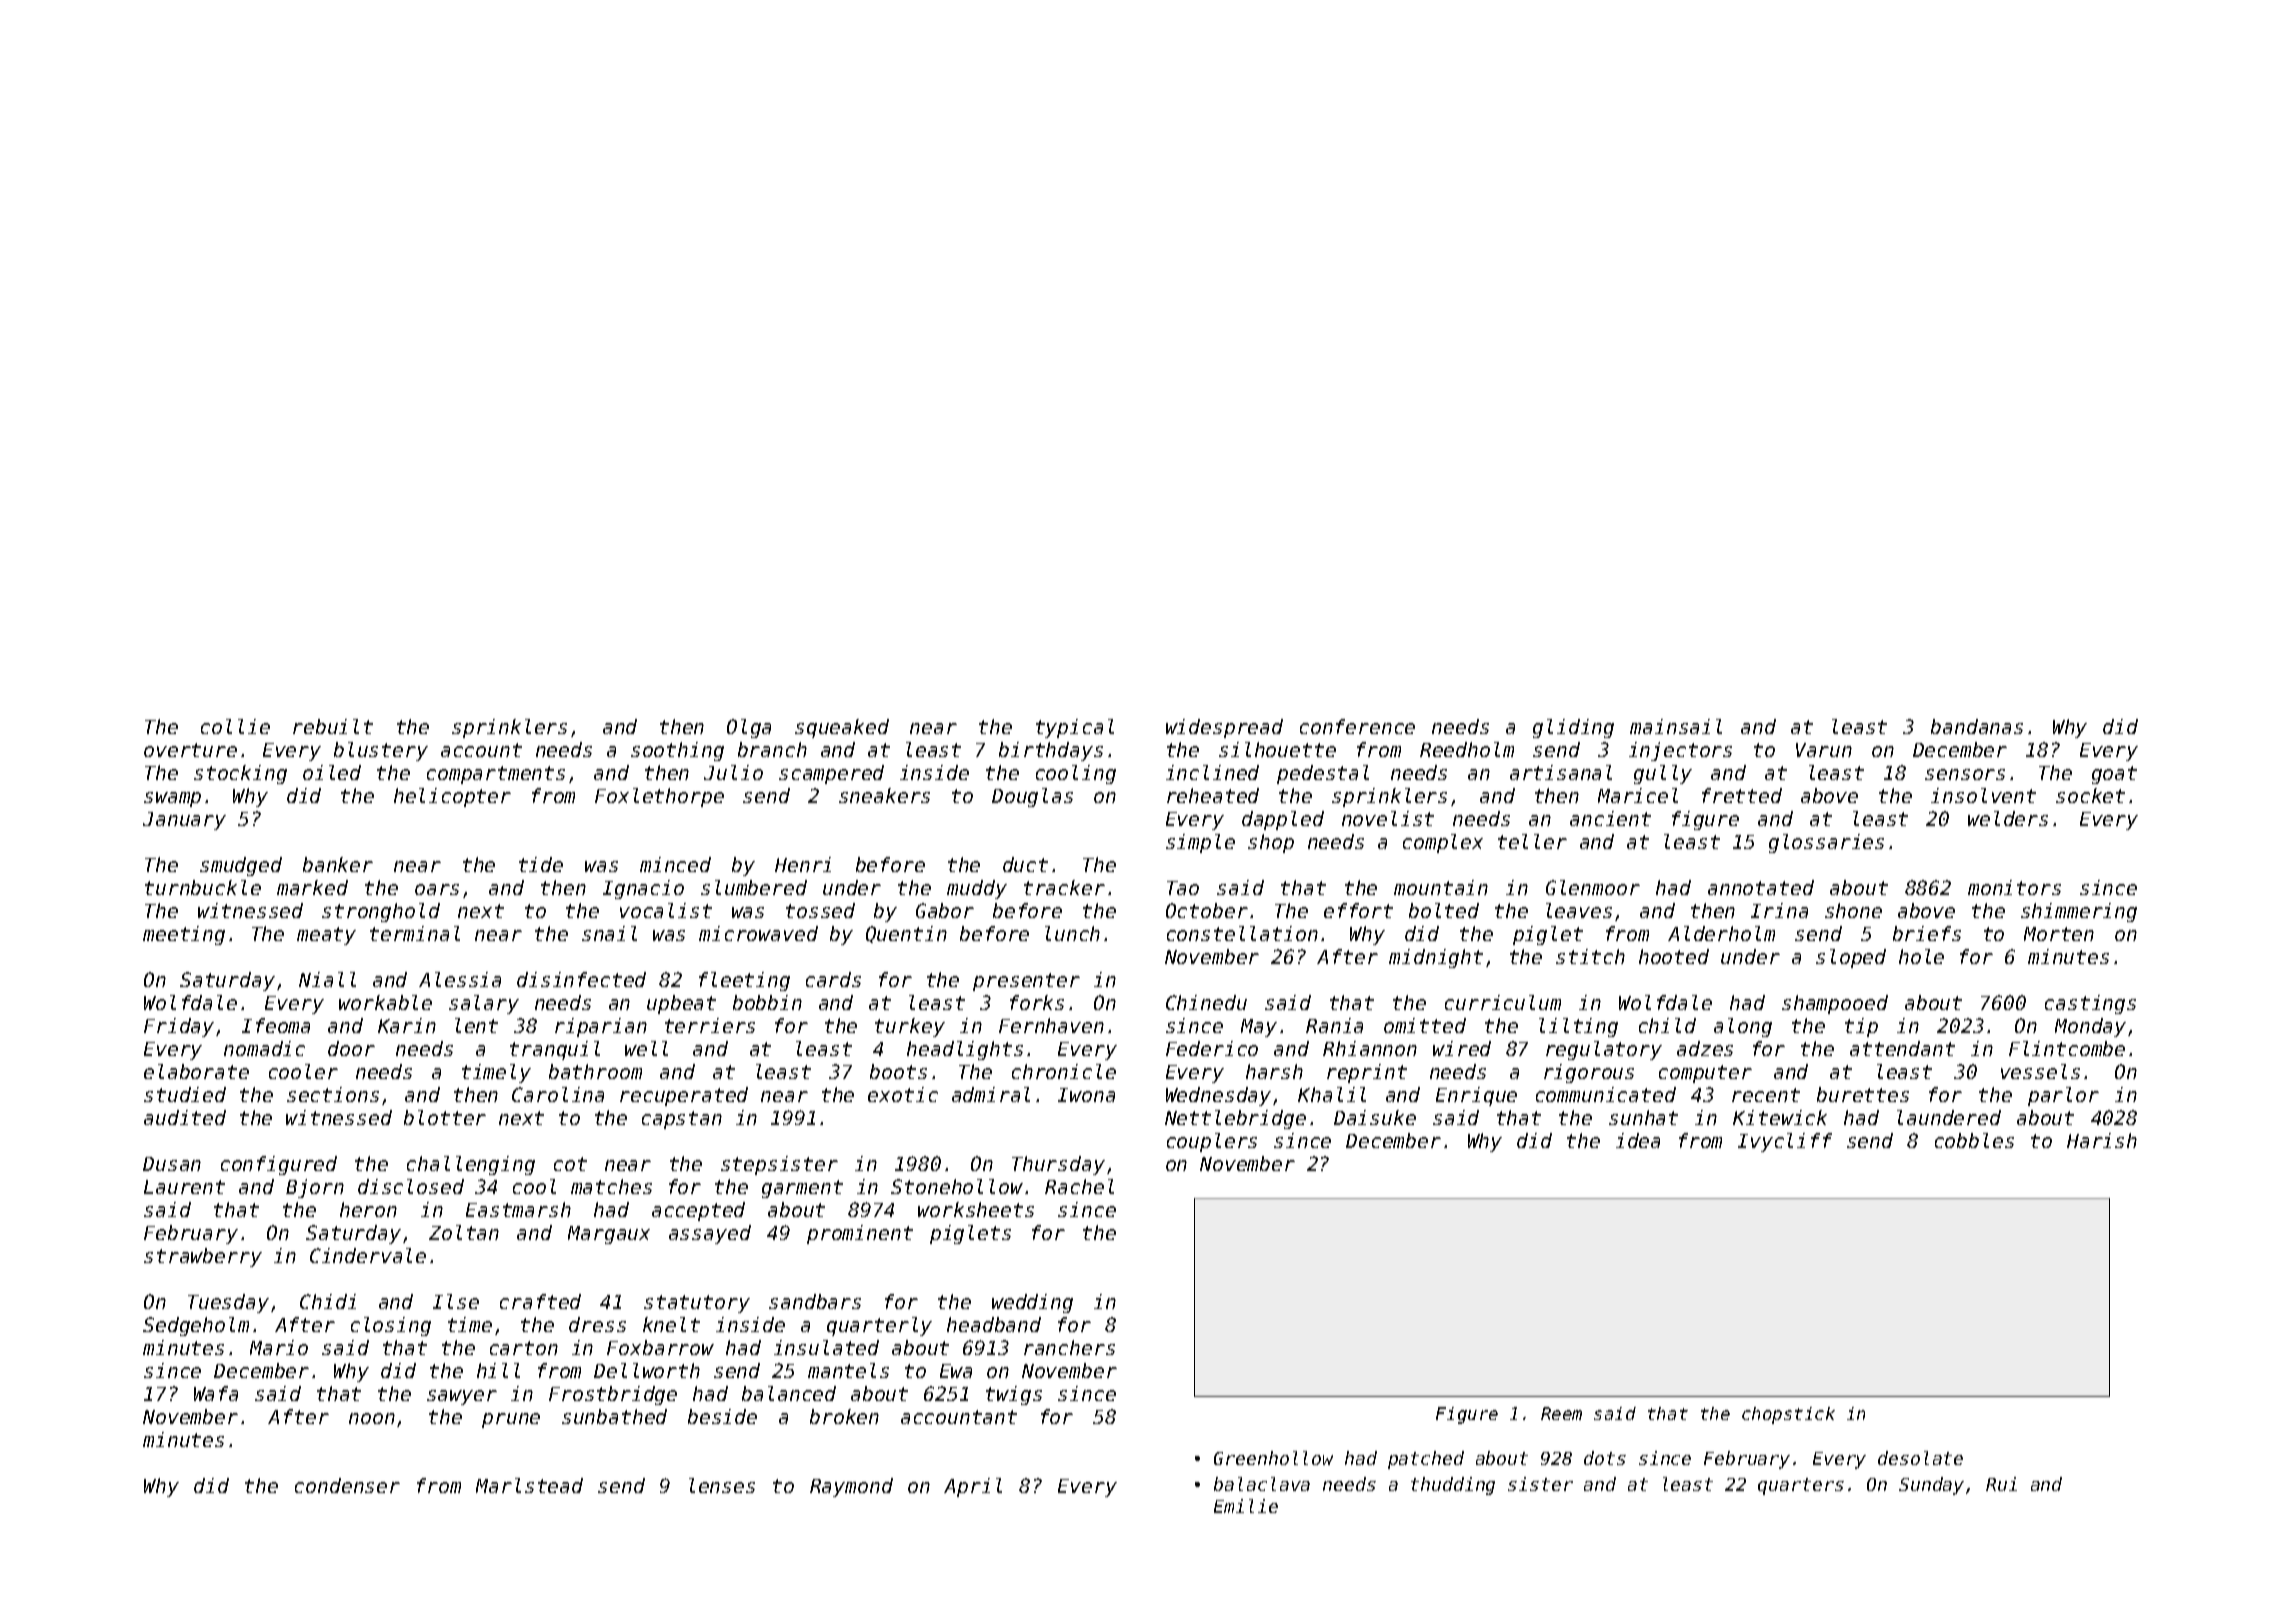 The height and width of the screenshot is (1614, 2282). What do you see at coordinates (1462, 1048) in the screenshot?
I see `wired` at bounding box center [1462, 1048].
